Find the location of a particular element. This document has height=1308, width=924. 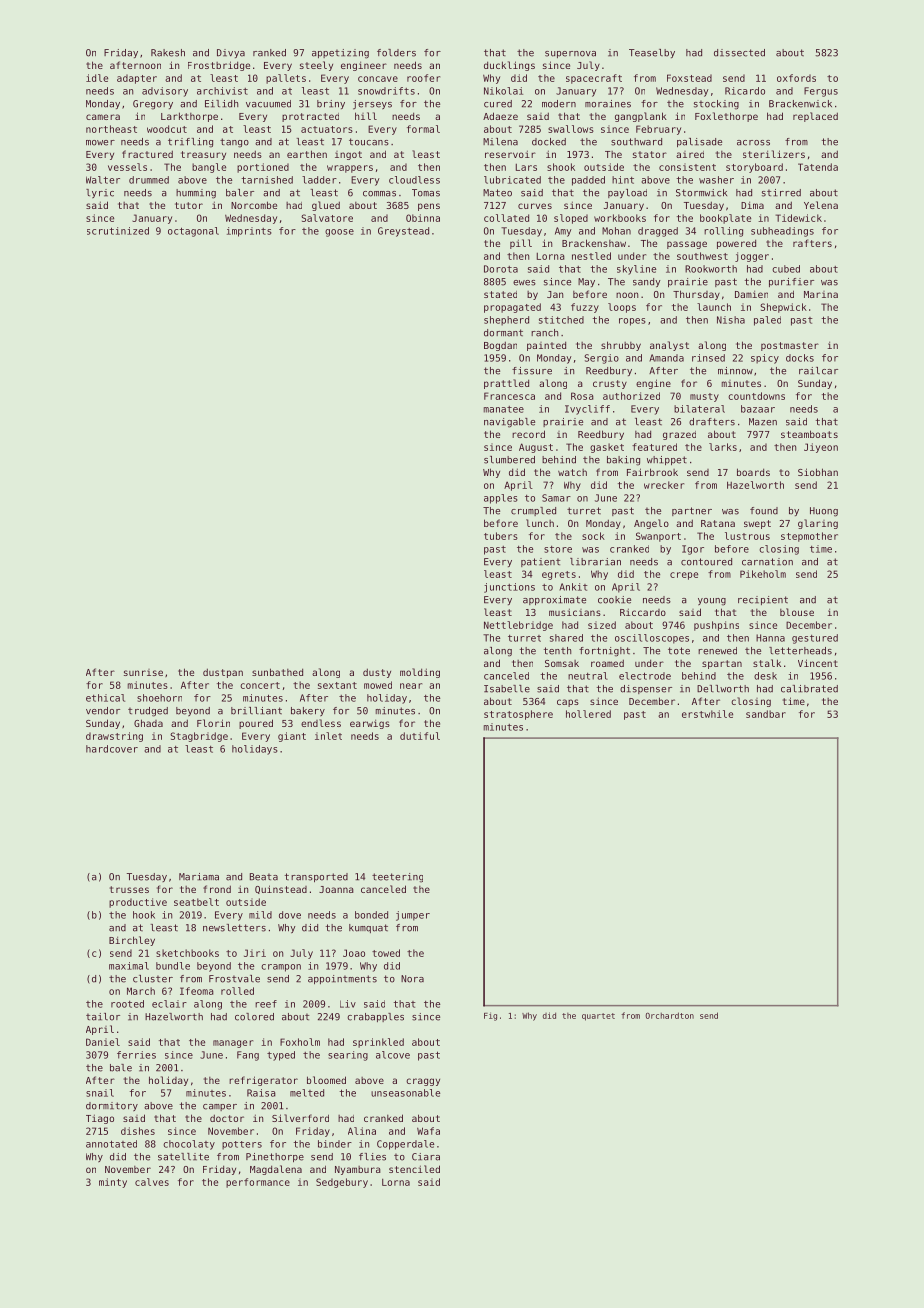

jerseys is located at coordinates (372, 105).
